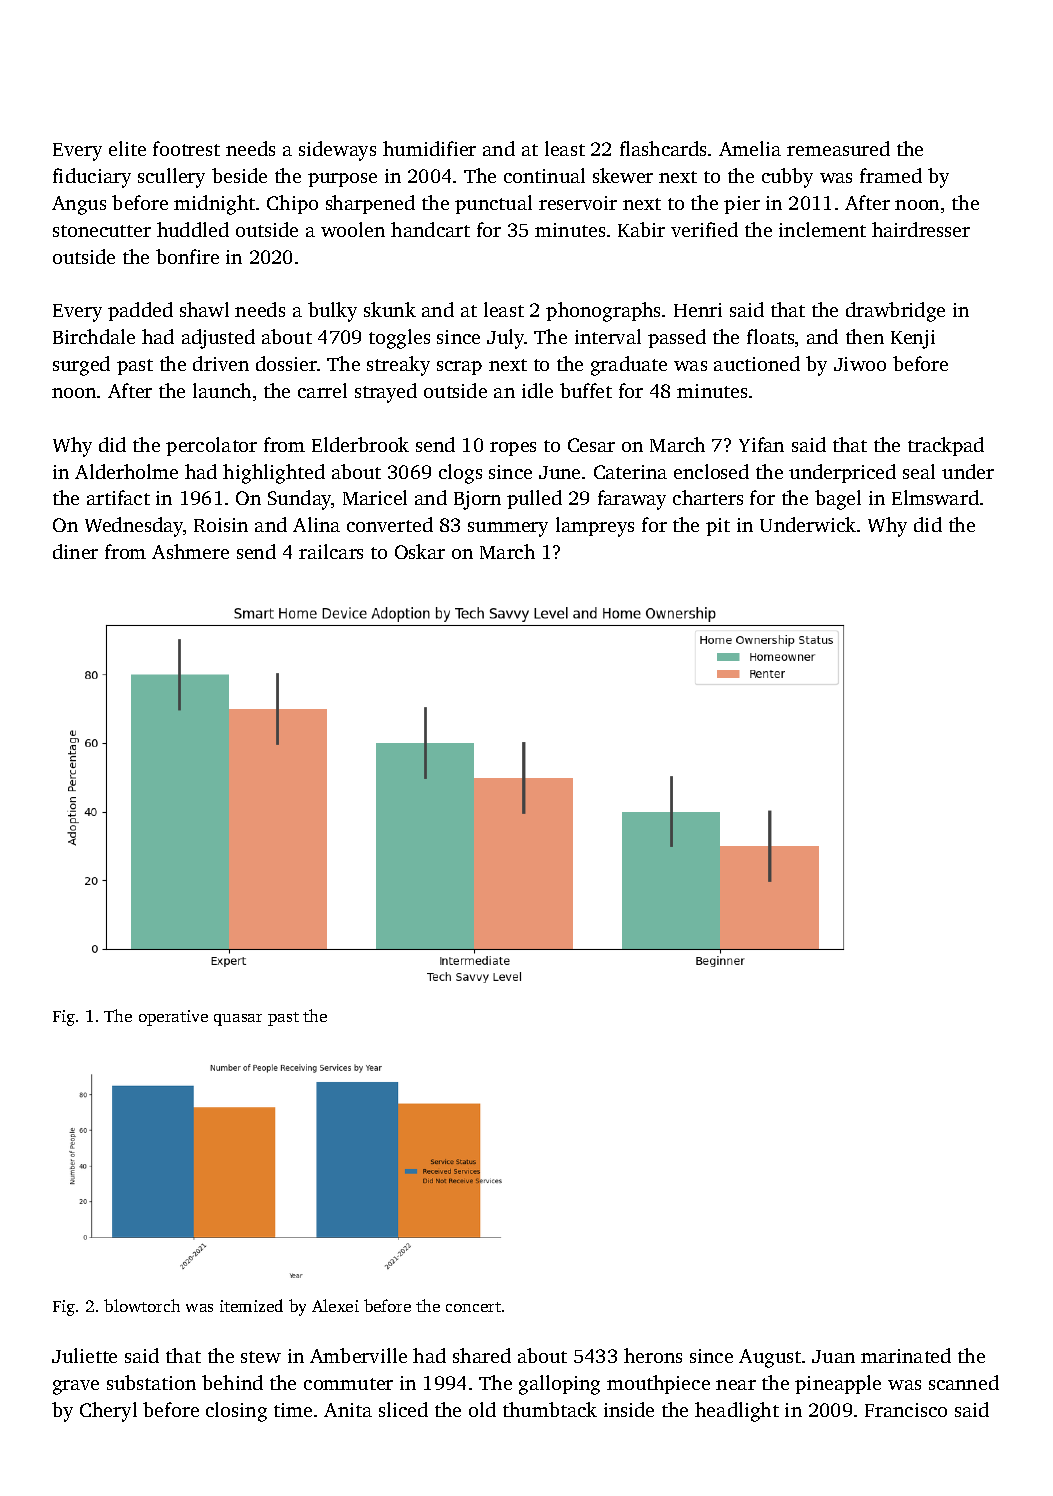 This screenshot has height=1496, width=1053. What do you see at coordinates (127, 148) in the screenshot?
I see `elite` at bounding box center [127, 148].
